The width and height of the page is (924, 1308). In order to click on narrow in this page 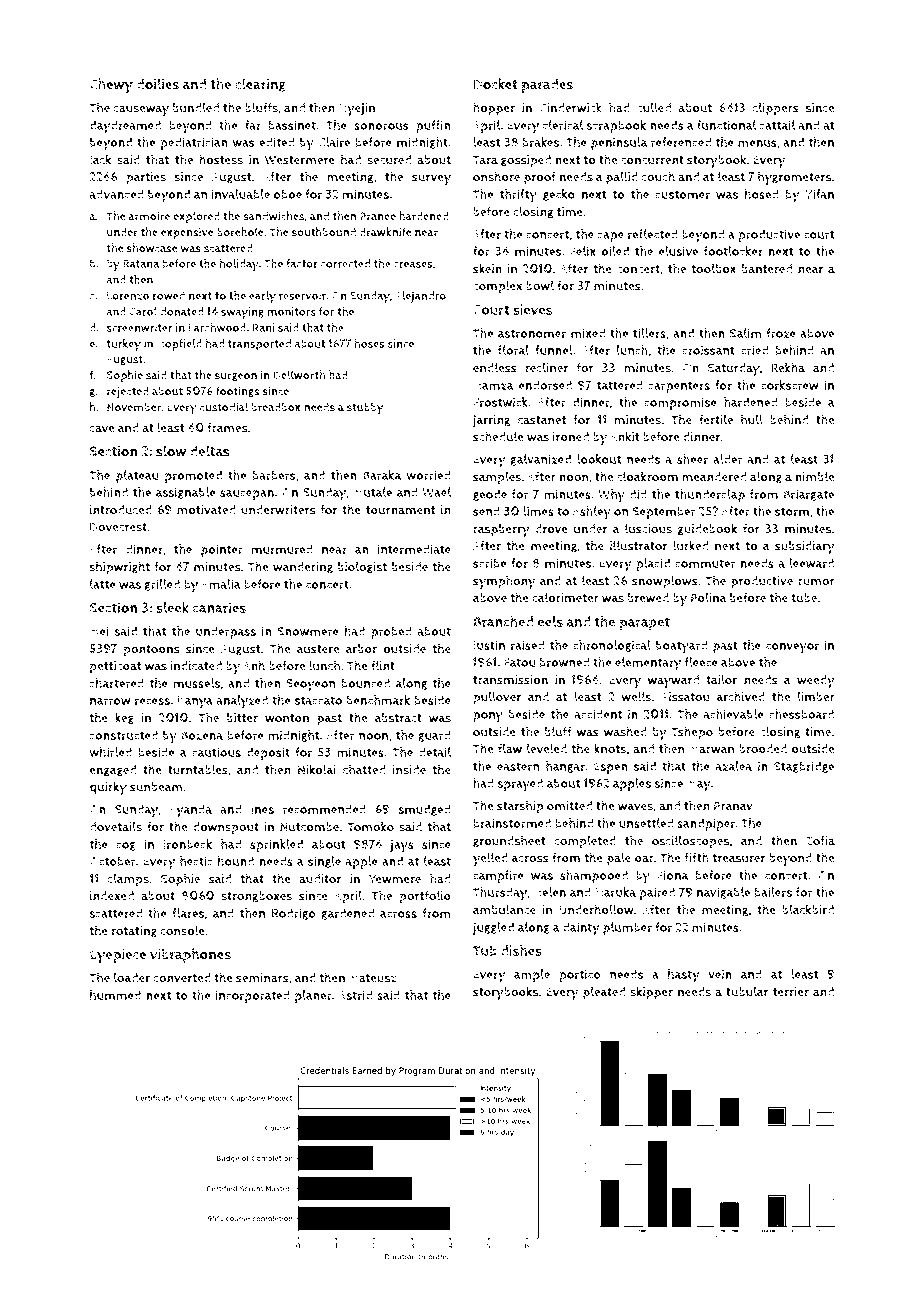, I will do `click(110, 701)`.
